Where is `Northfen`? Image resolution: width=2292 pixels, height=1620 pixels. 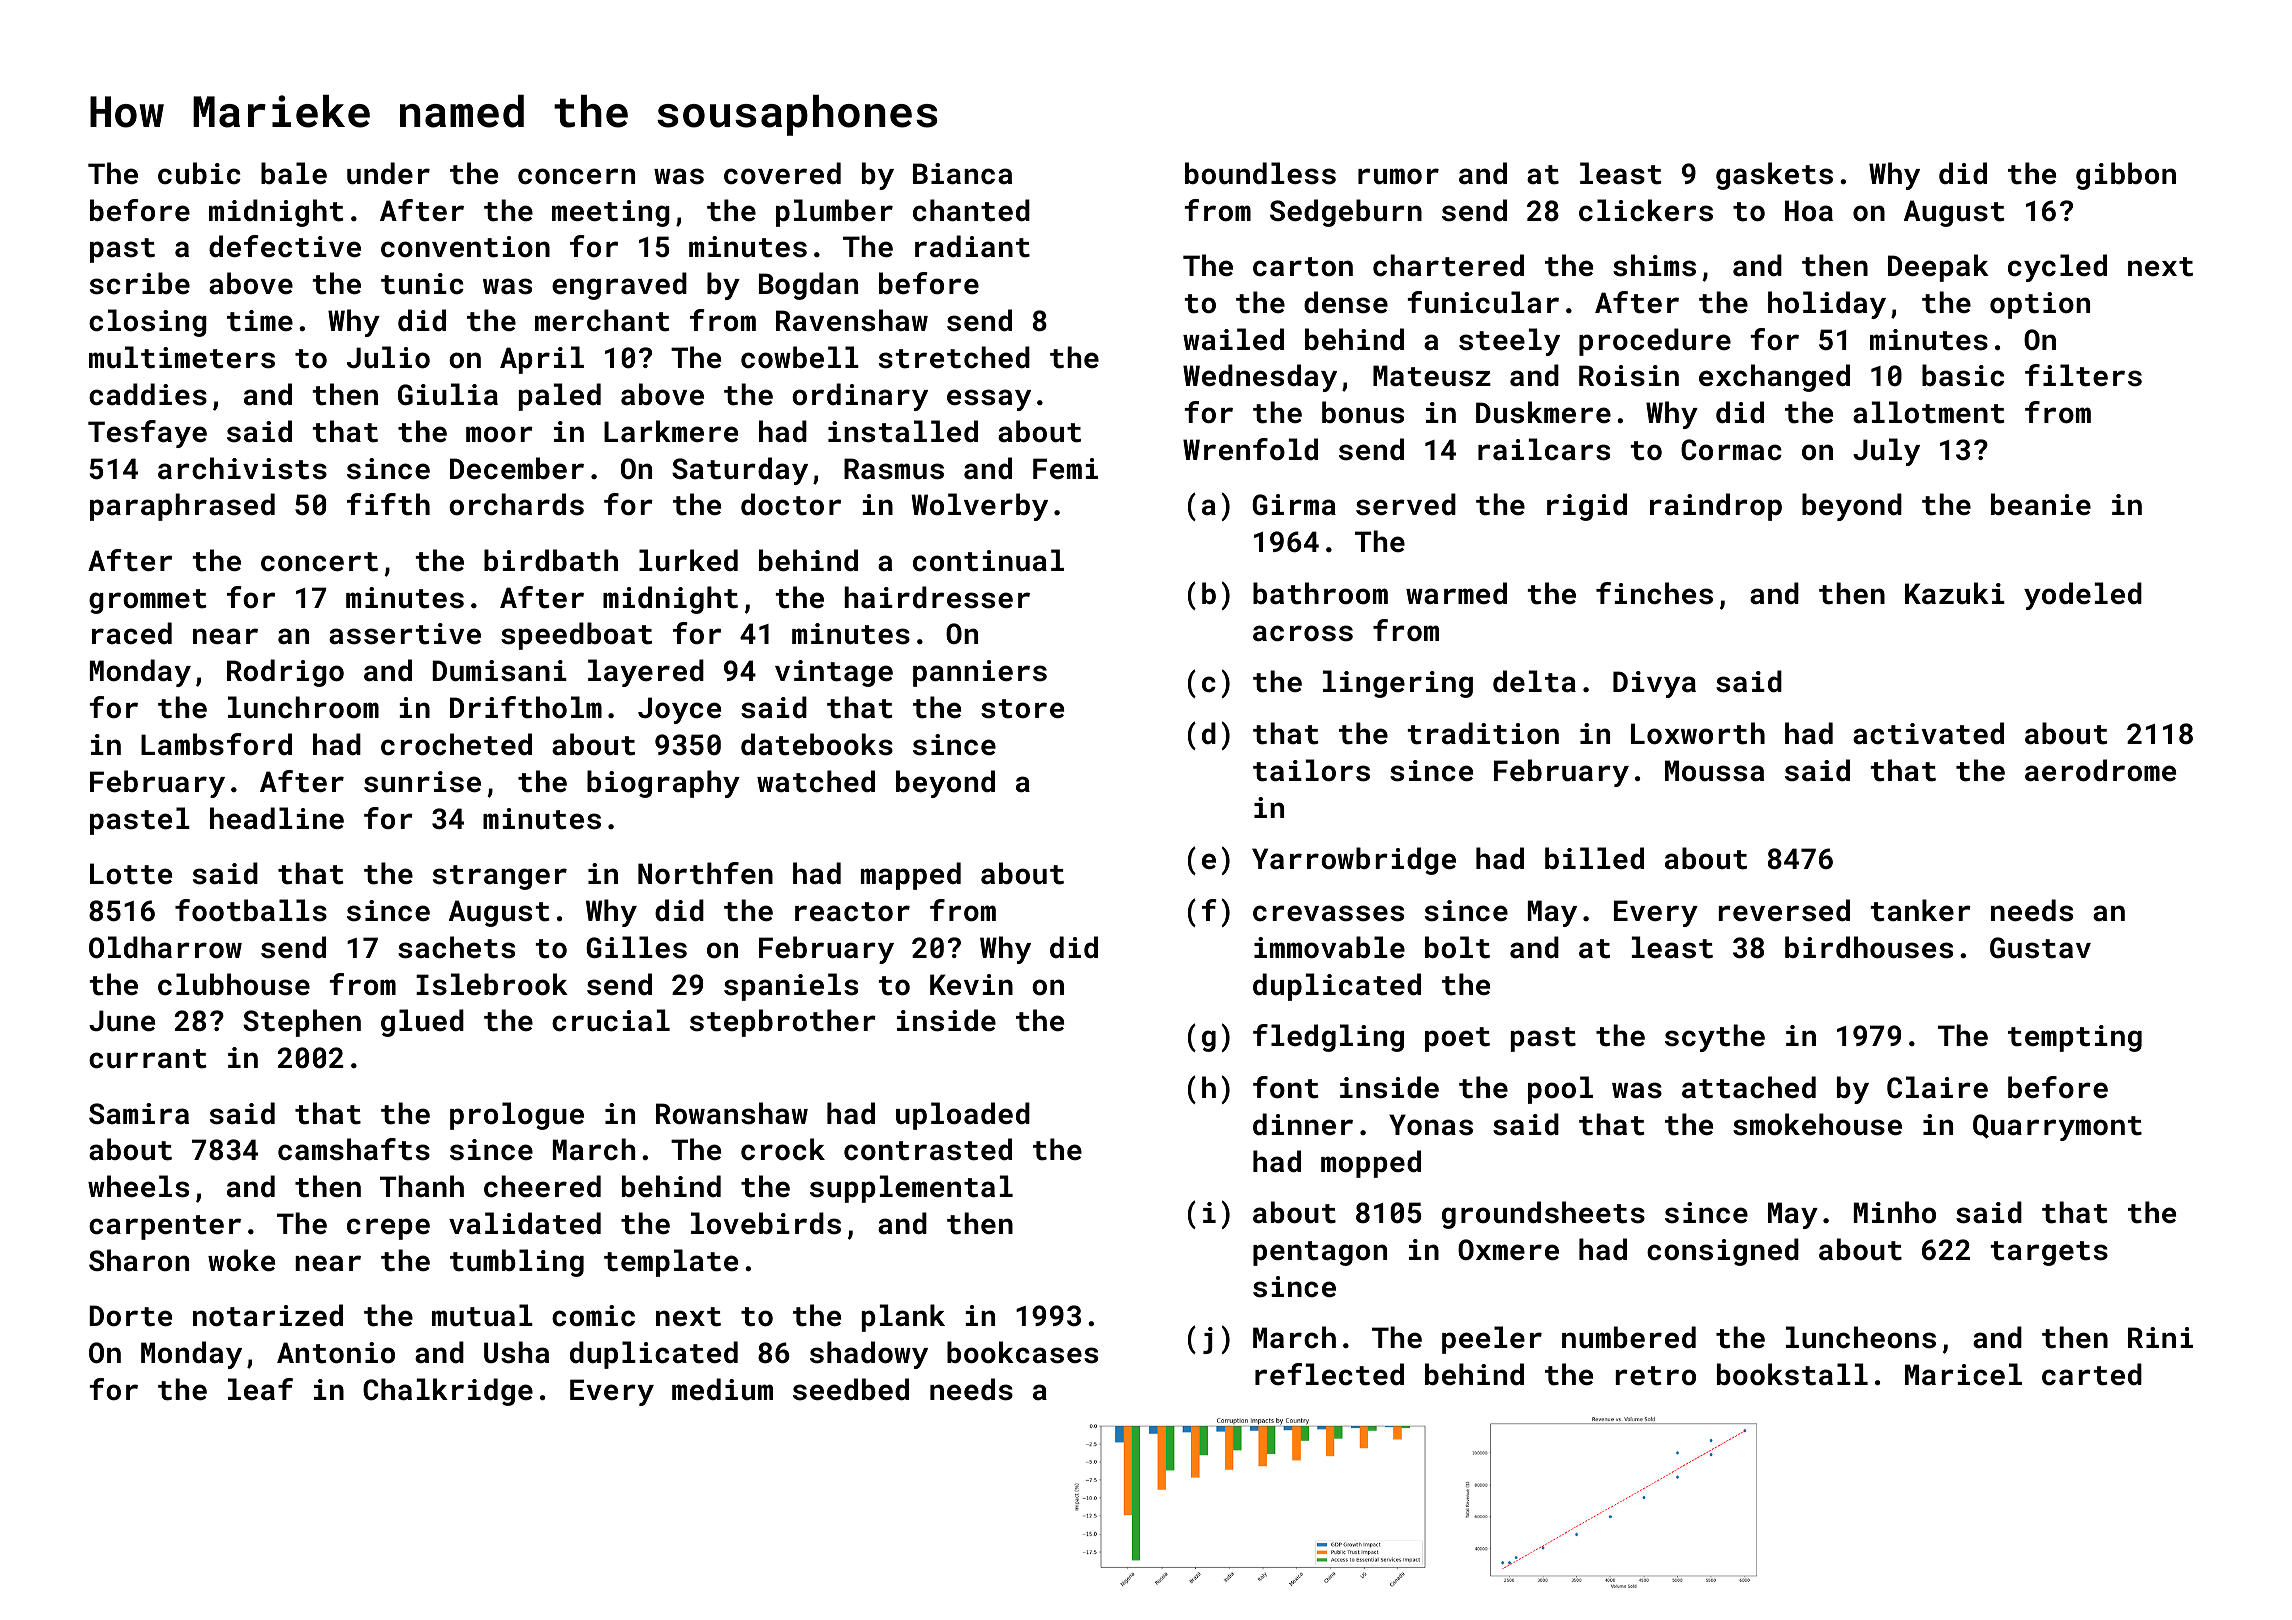
Northfen is located at coordinates (705, 873).
